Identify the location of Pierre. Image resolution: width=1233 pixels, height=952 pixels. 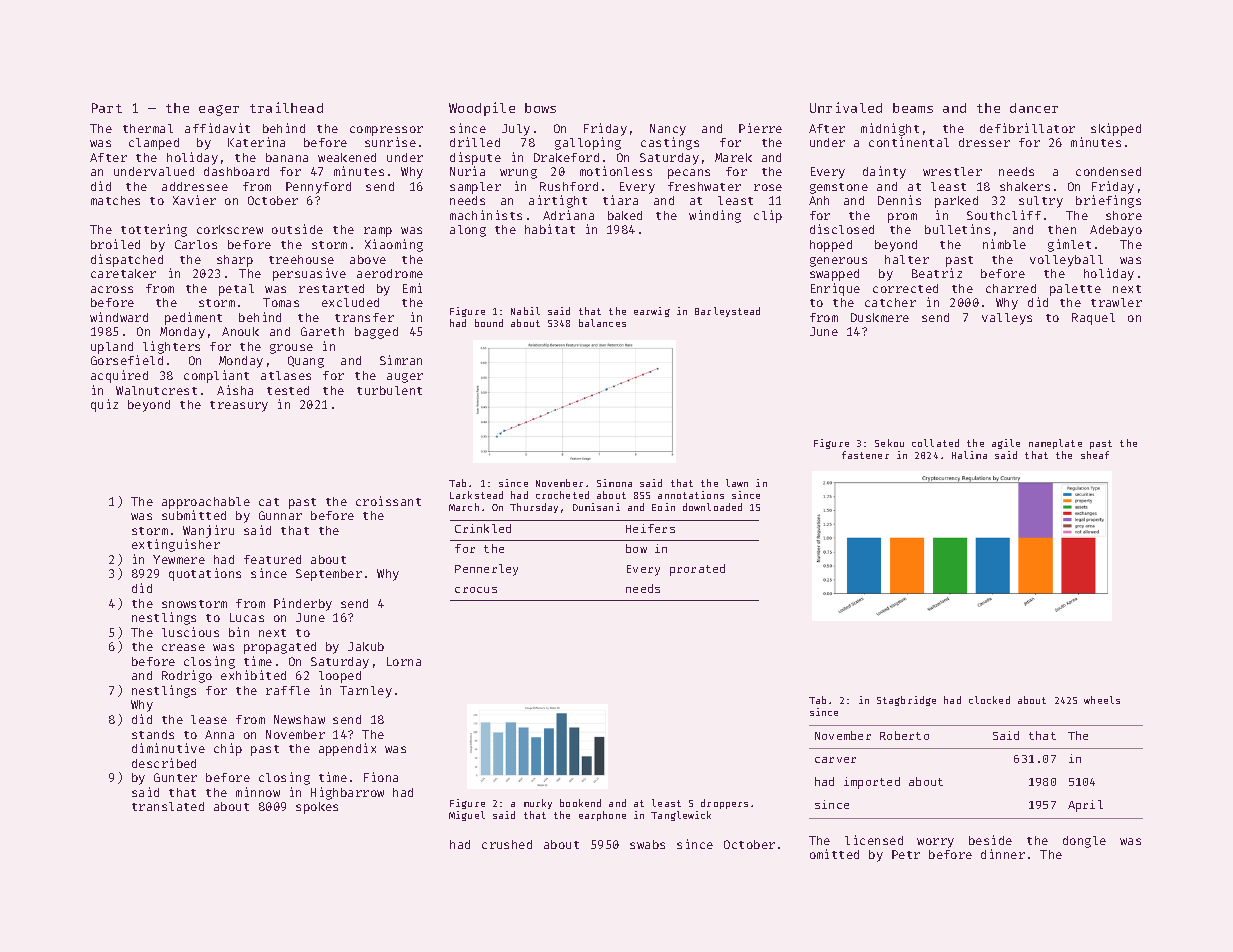
(760, 128).
